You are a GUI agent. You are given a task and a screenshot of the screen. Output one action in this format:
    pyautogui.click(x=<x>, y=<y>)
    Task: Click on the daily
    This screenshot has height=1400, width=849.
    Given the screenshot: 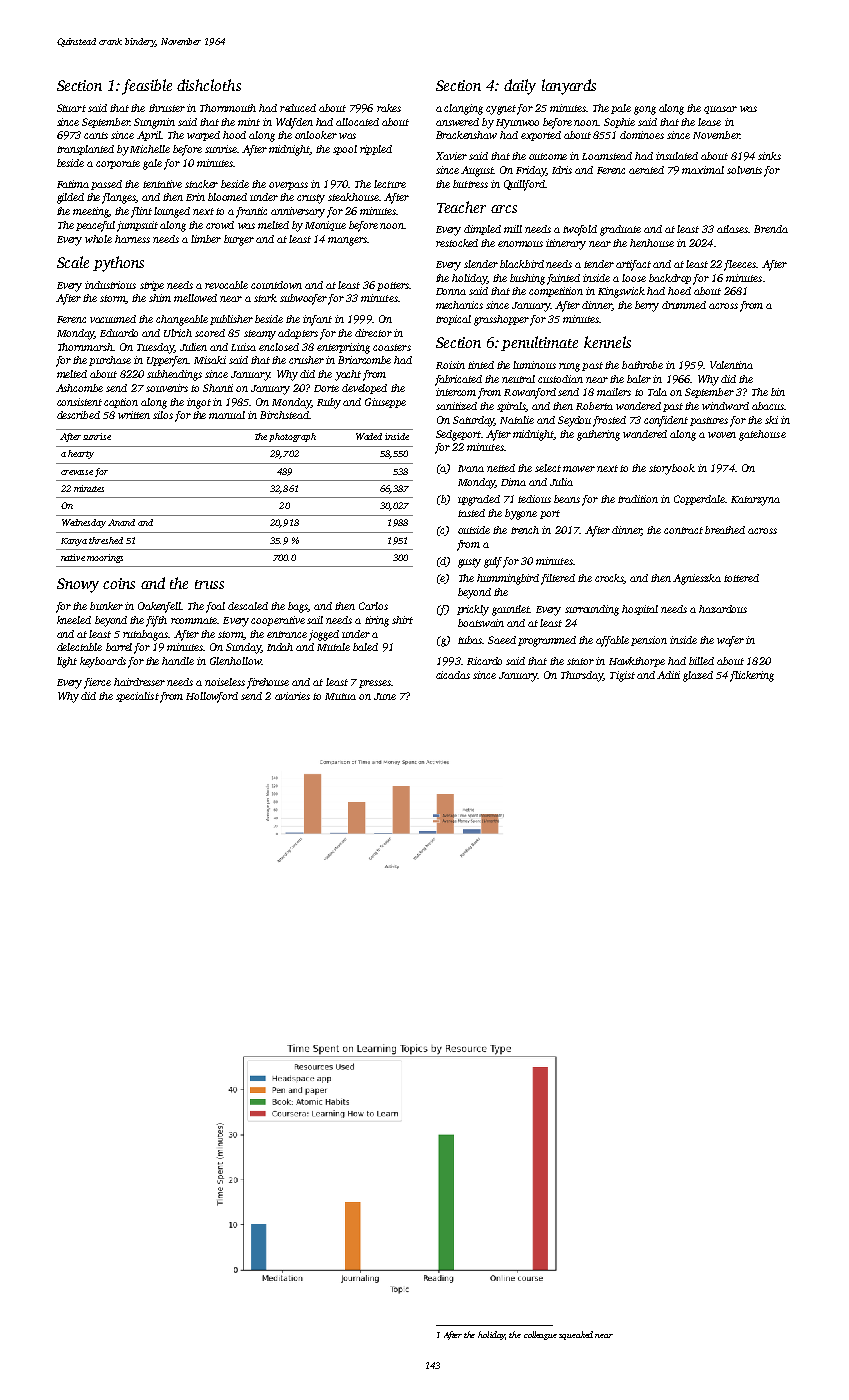 What is the action you would take?
    pyautogui.click(x=520, y=87)
